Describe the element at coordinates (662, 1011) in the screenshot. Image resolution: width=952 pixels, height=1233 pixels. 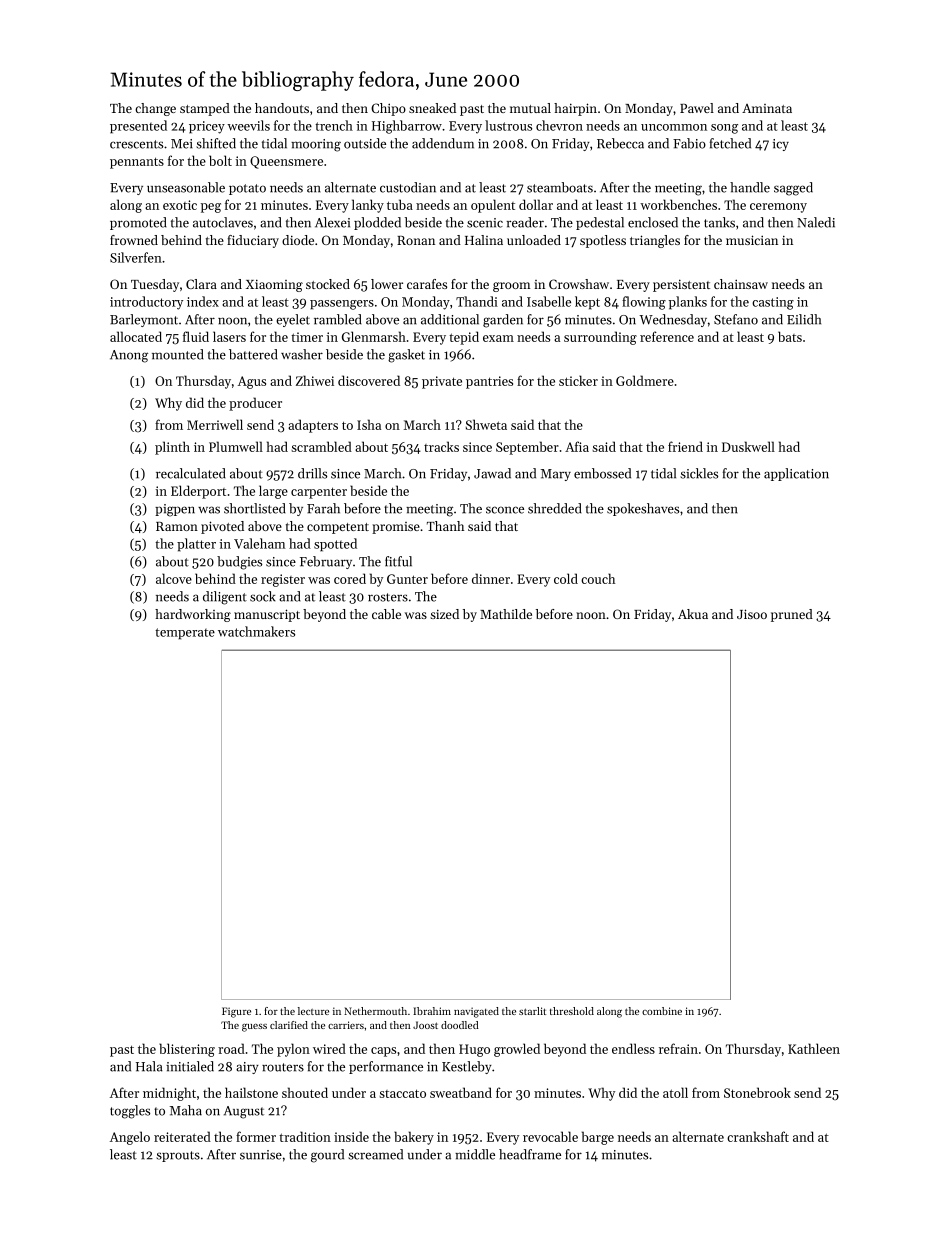
I see `combine` at that location.
